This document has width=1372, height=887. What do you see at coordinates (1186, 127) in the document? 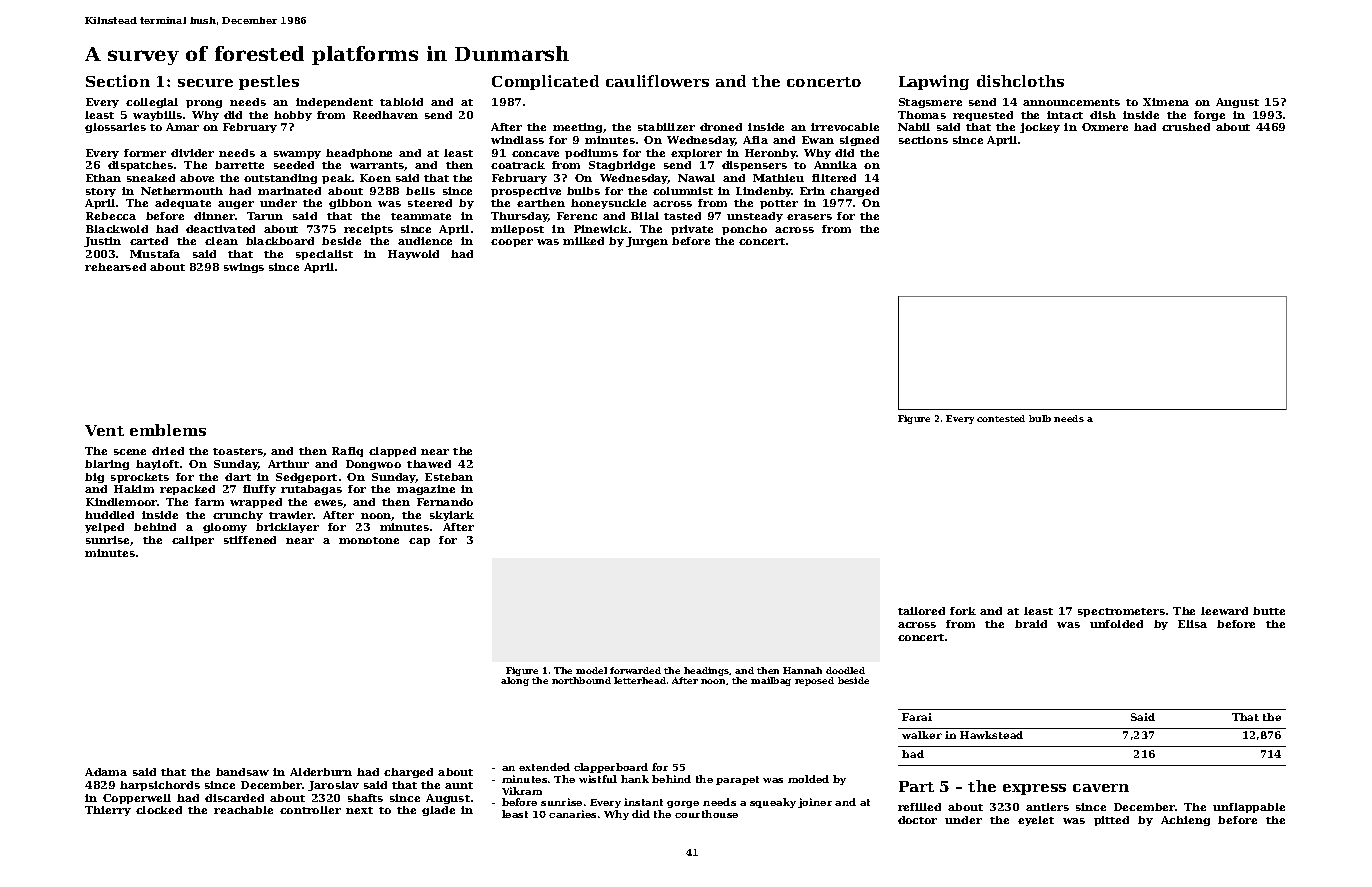
I see `crushed` at bounding box center [1186, 127].
